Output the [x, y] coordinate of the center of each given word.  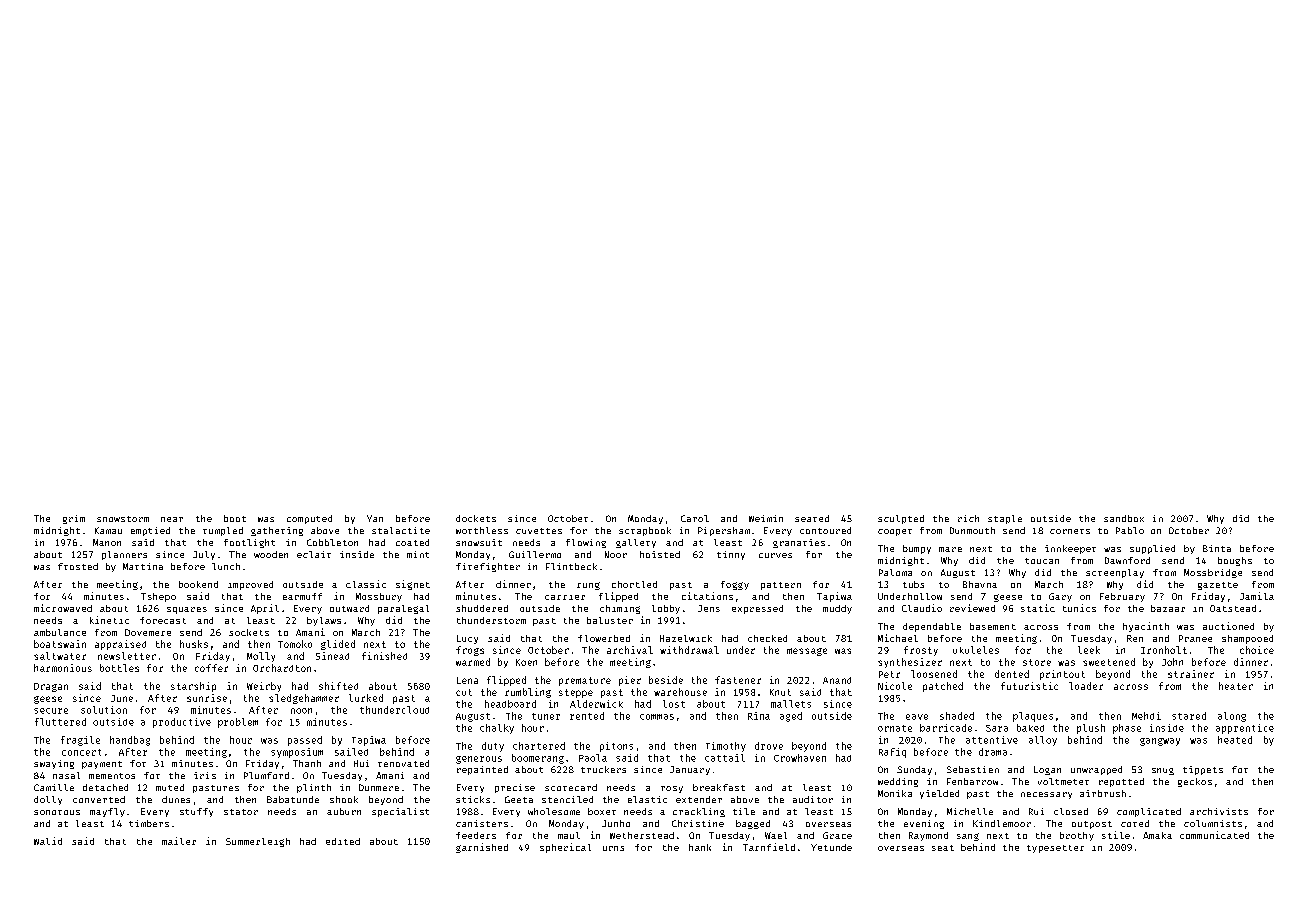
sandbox [1124, 518]
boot [235, 518]
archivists [1219, 811]
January [690, 770]
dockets [476, 518]
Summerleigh [258, 842]
